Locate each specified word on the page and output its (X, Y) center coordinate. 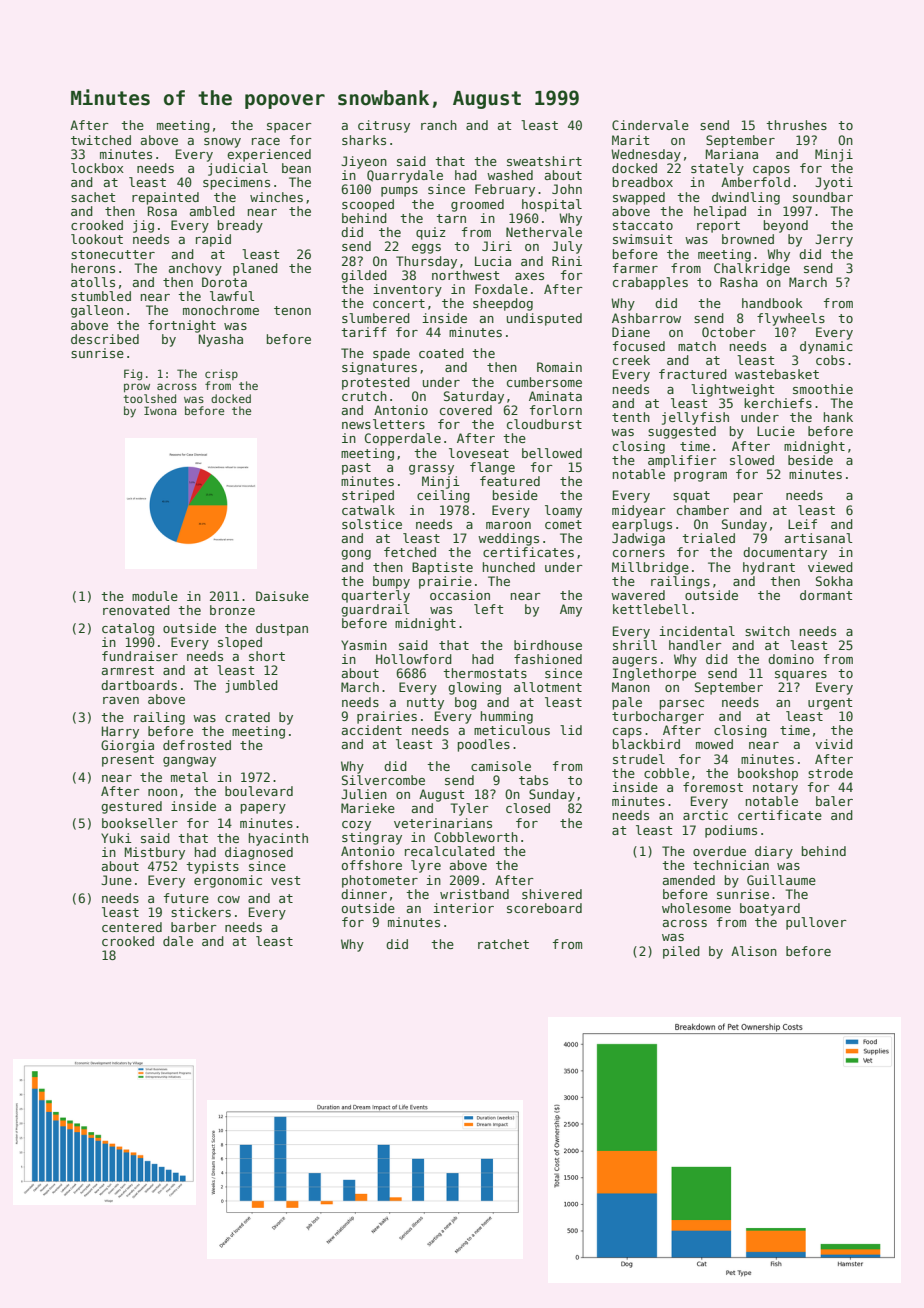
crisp (221, 374)
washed (510, 175)
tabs (533, 780)
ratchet (503, 944)
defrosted (197, 745)
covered (466, 410)
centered (132, 927)
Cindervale (650, 125)
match (697, 346)
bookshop (768, 774)
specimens (236, 183)
